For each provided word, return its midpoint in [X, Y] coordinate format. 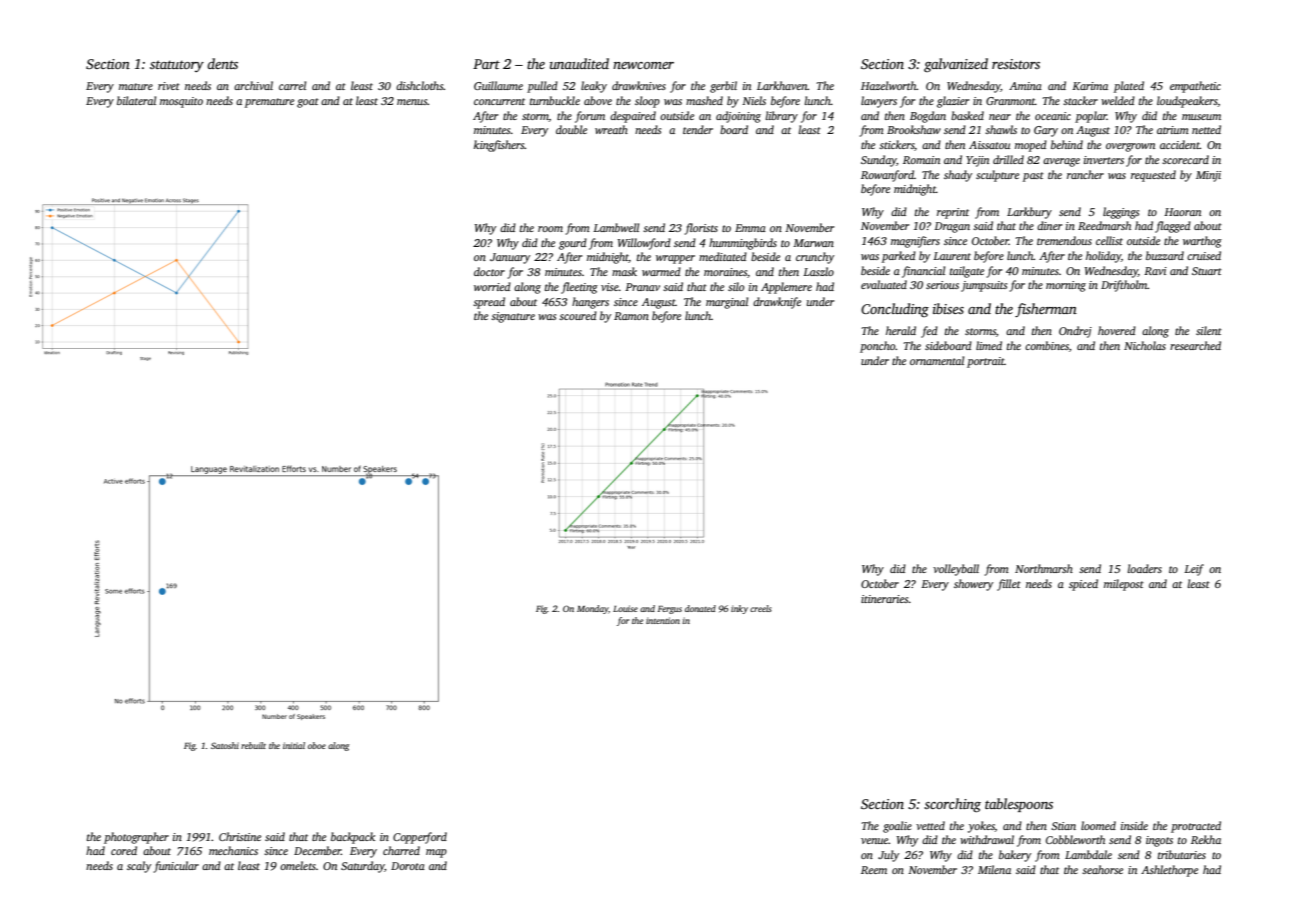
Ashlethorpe [1169, 871]
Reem [874, 870]
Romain [921, 160]
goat [308, 103]
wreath [611, 129]
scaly [139, 867]
